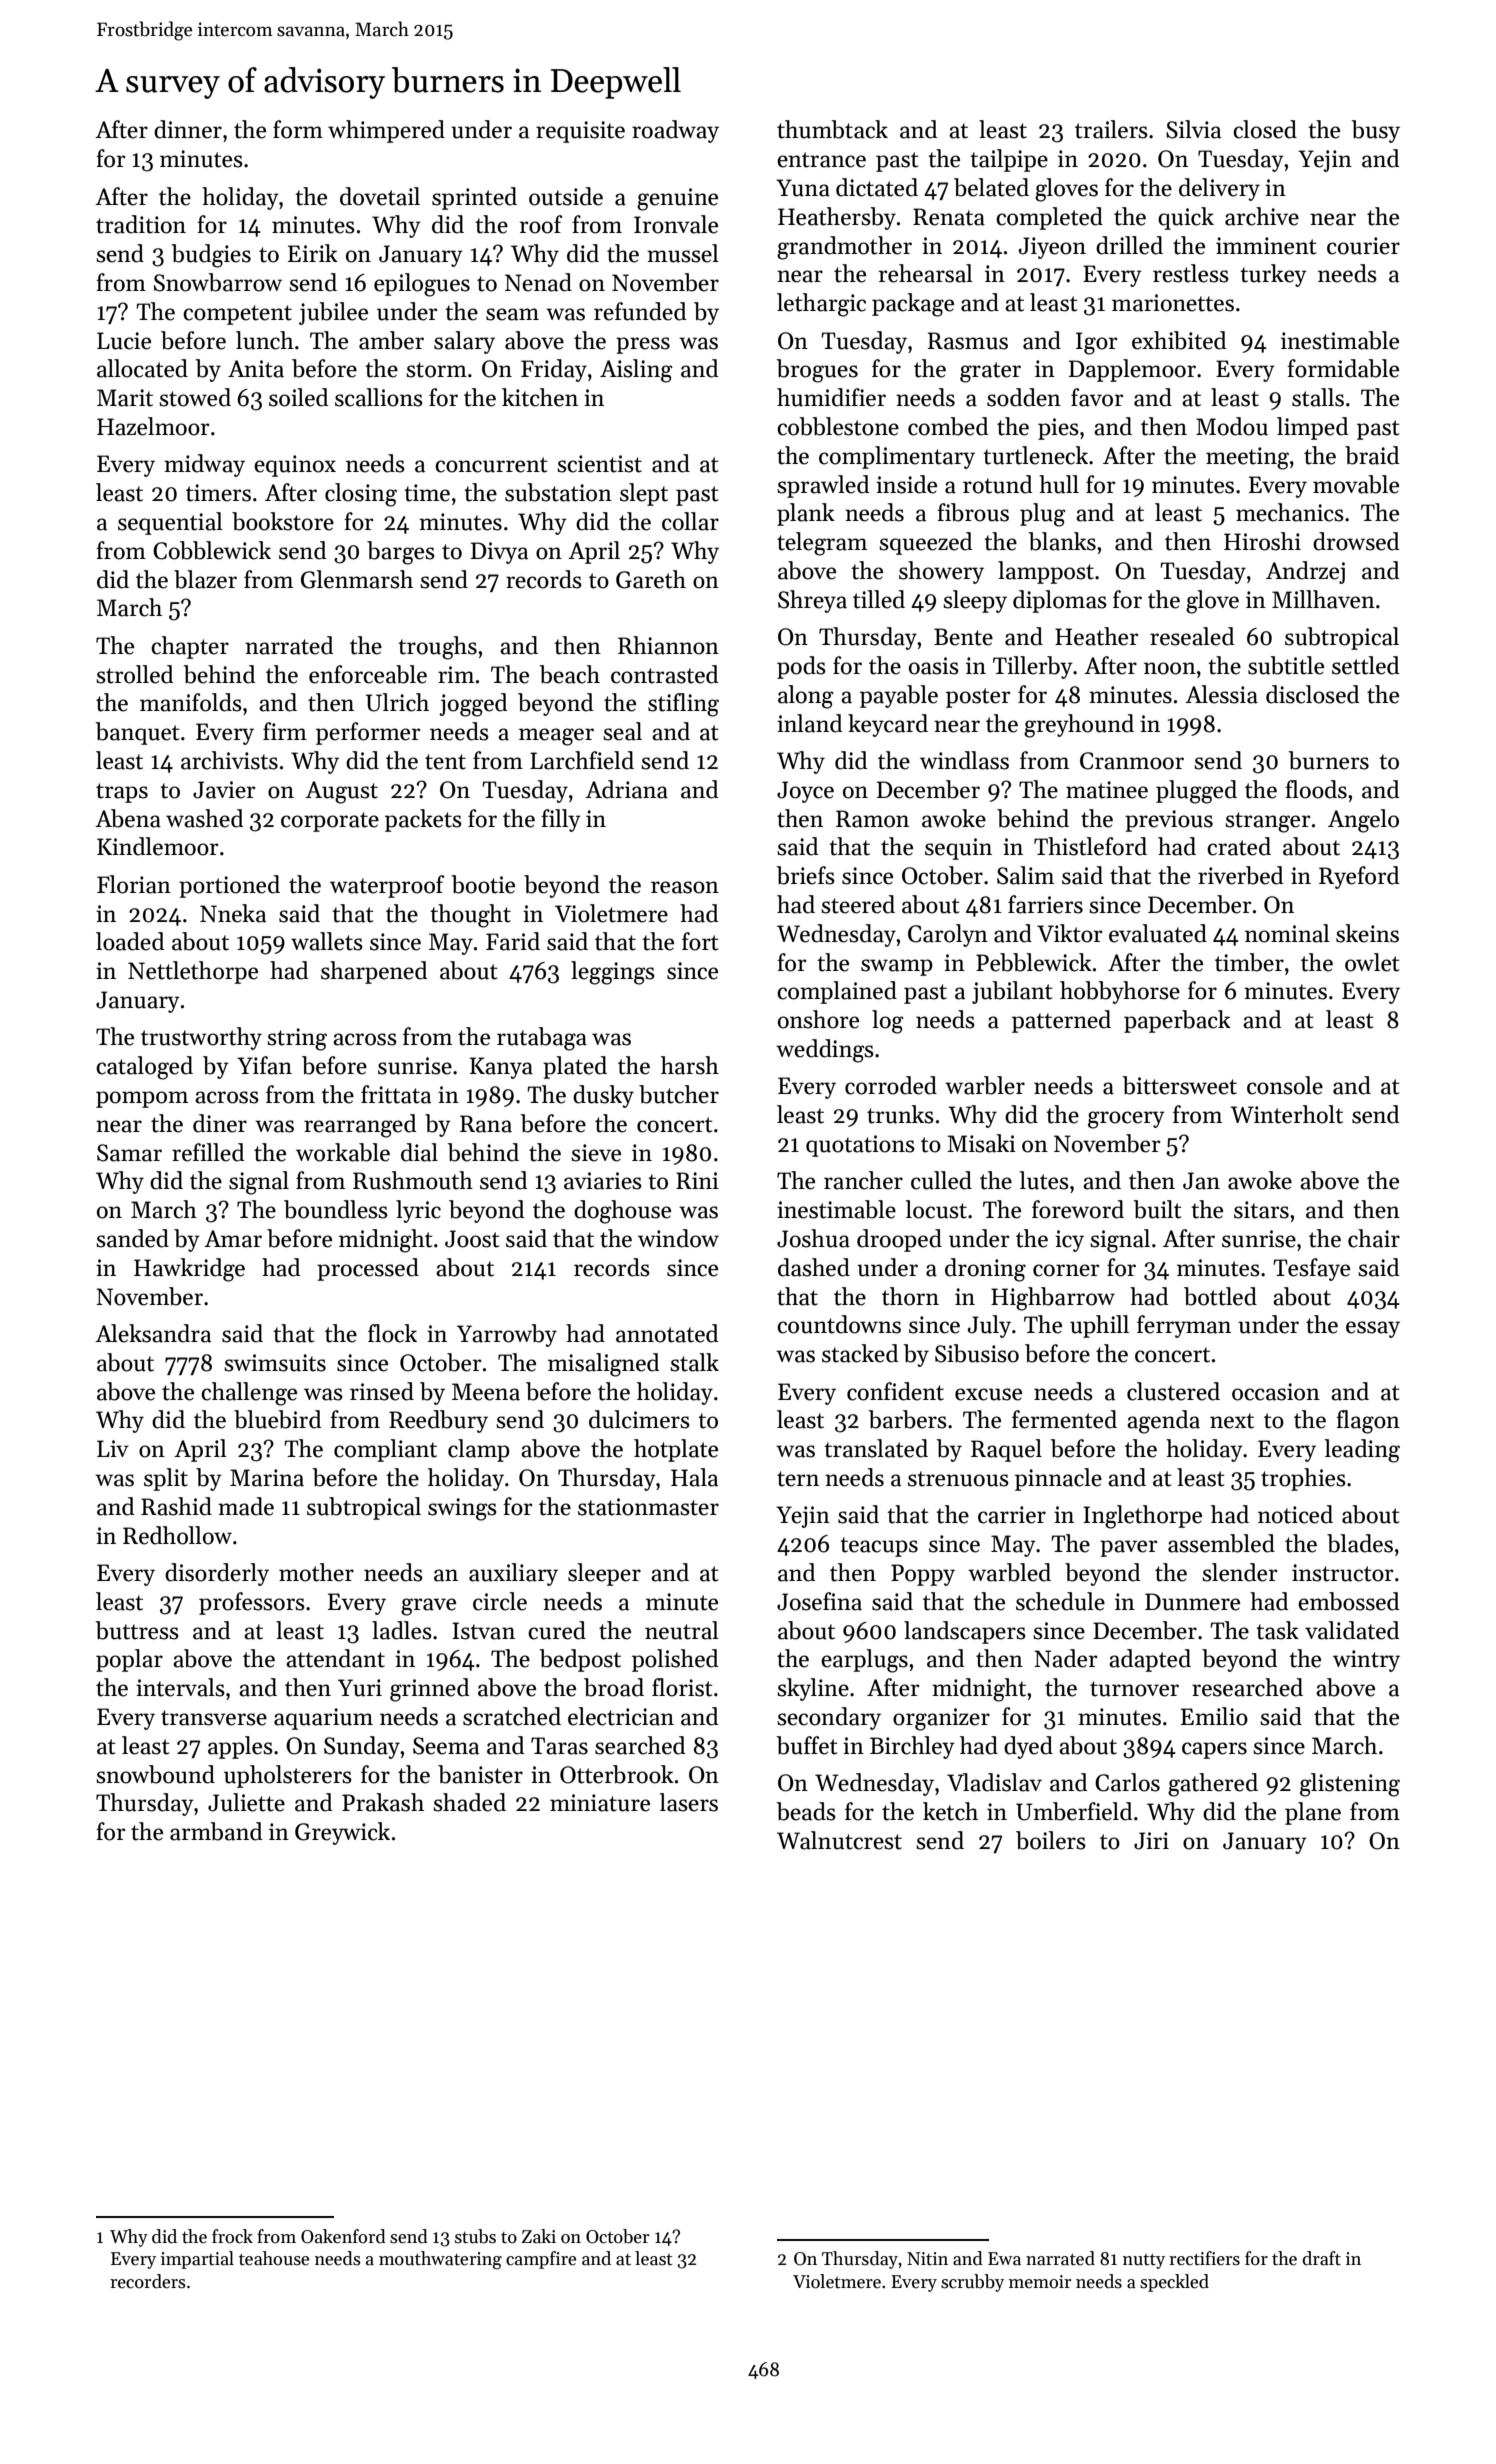 The height and width of the image is (2464, 1496). I want to click on busy, so click(1375, 131).
